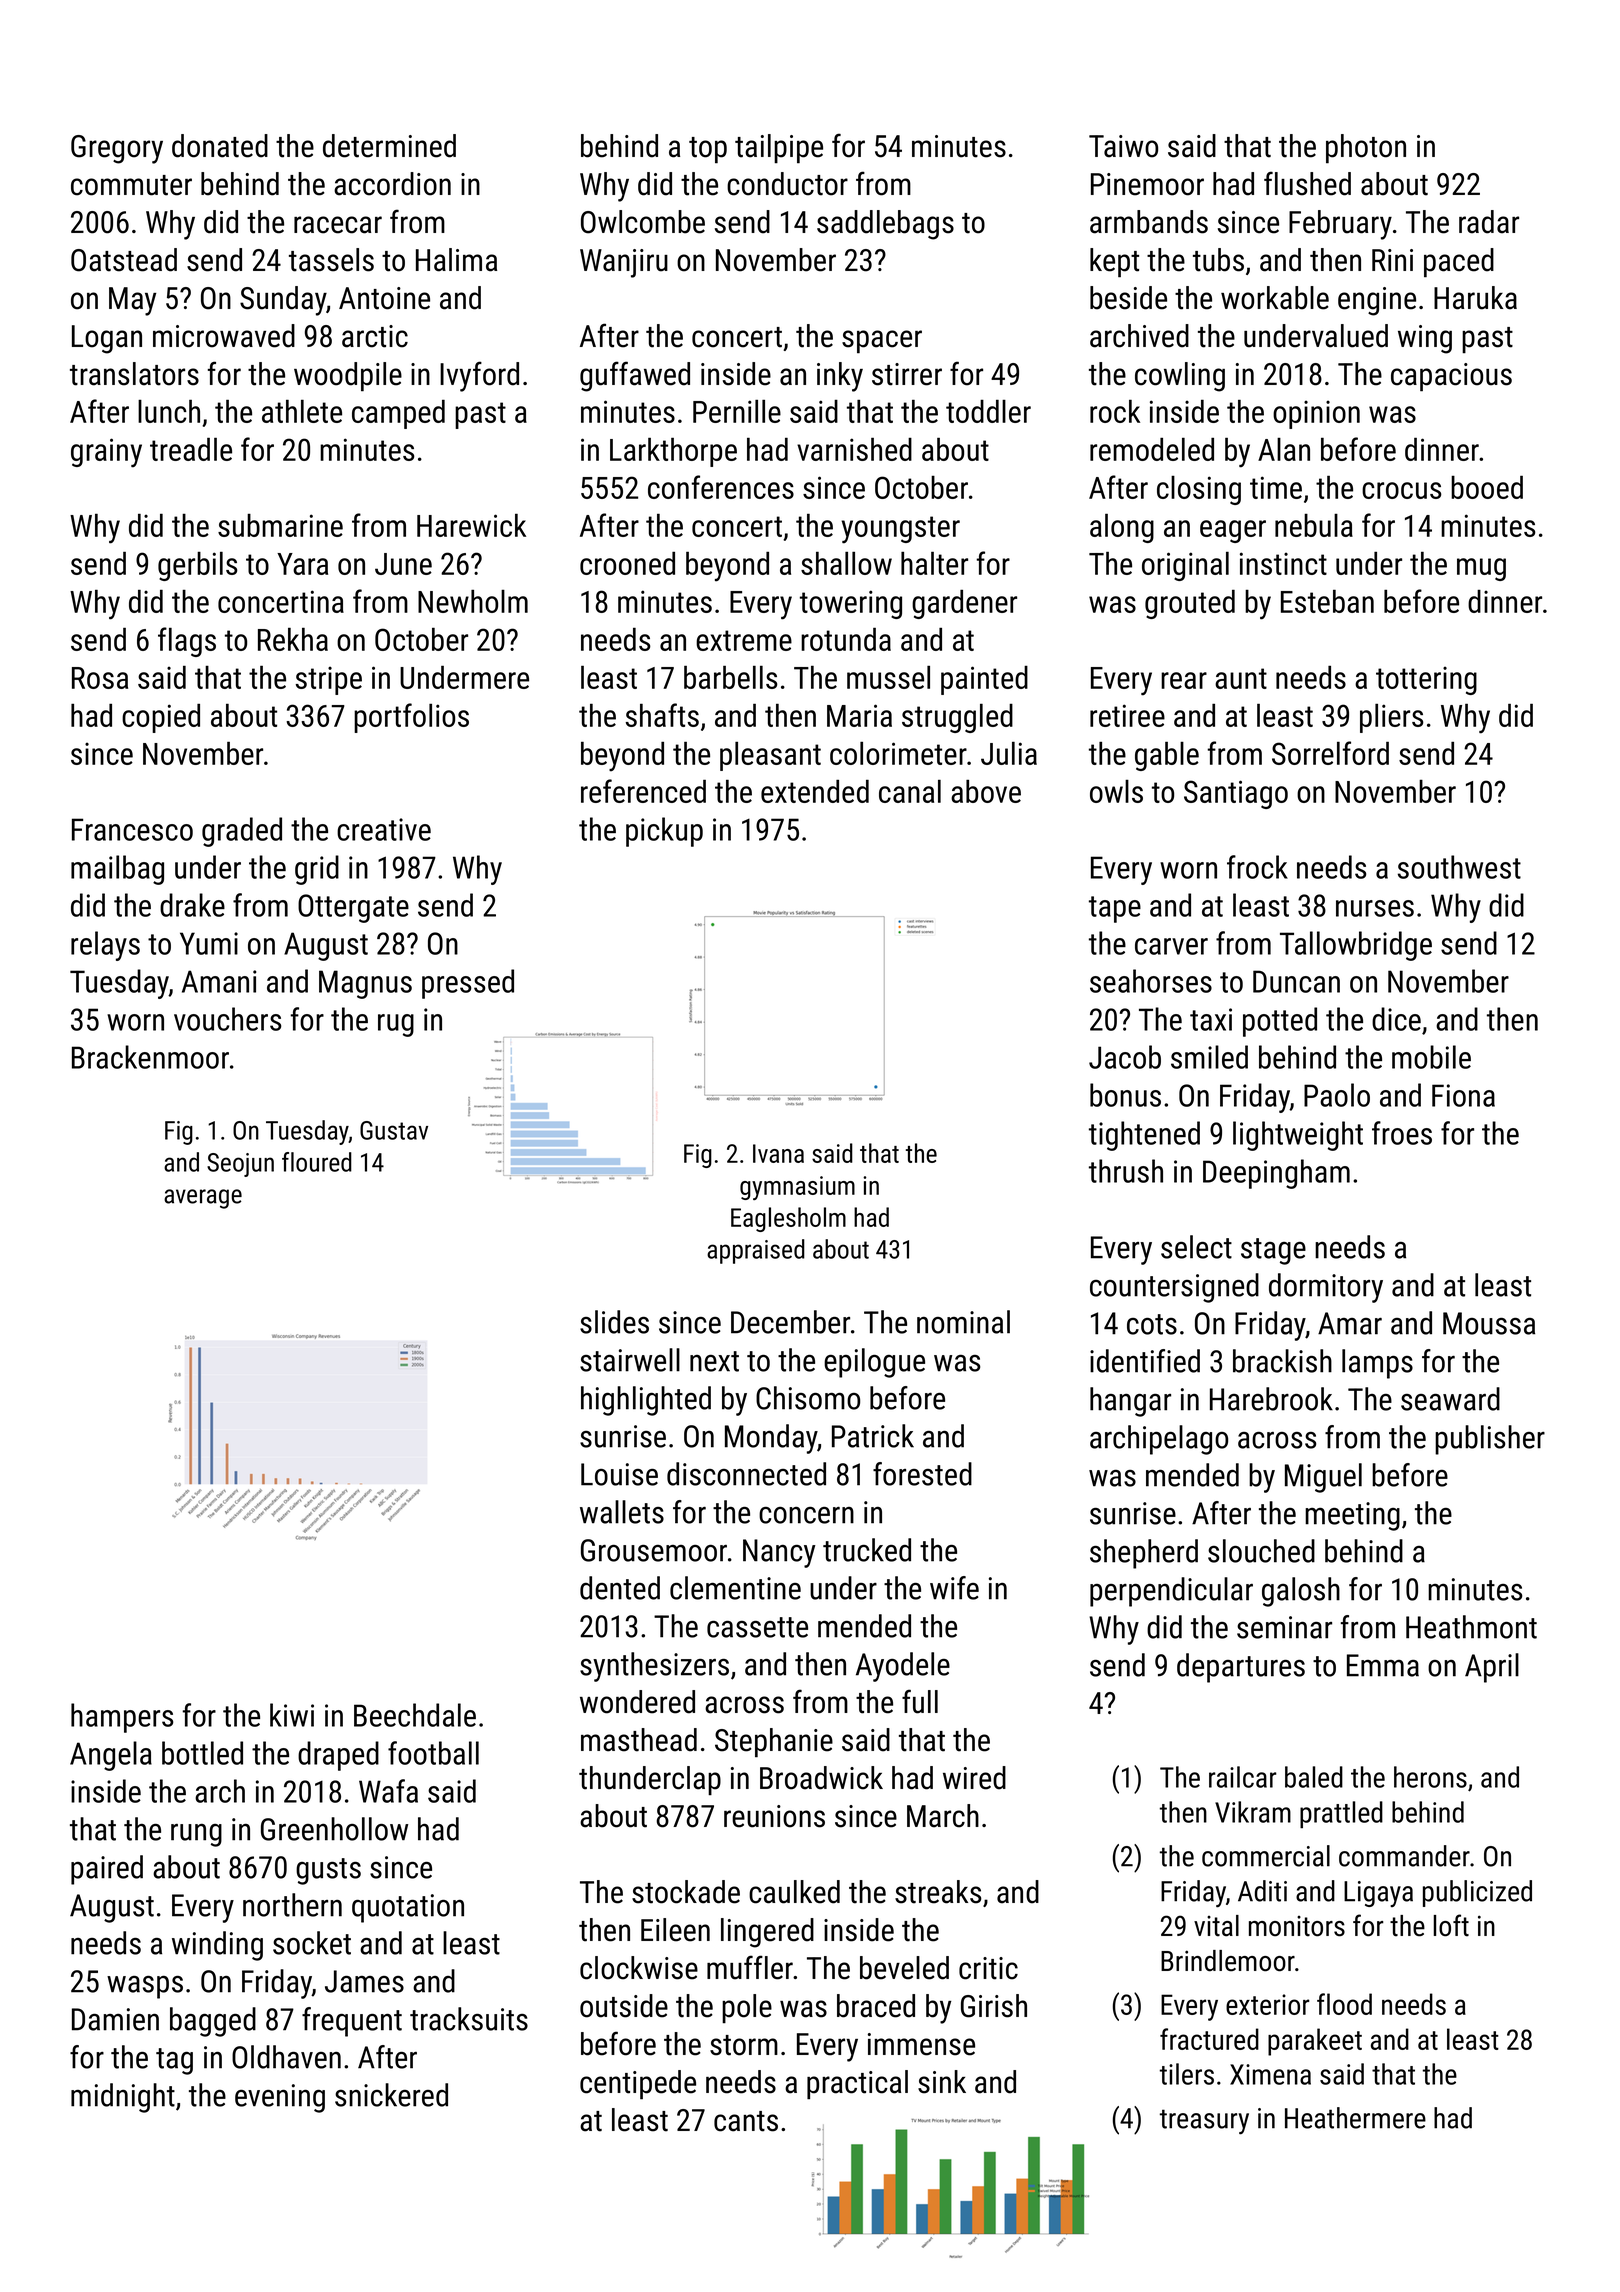 The height and width of the screenshot is (2292, 1620). I want to click on midnight, so click(123, 2098).
